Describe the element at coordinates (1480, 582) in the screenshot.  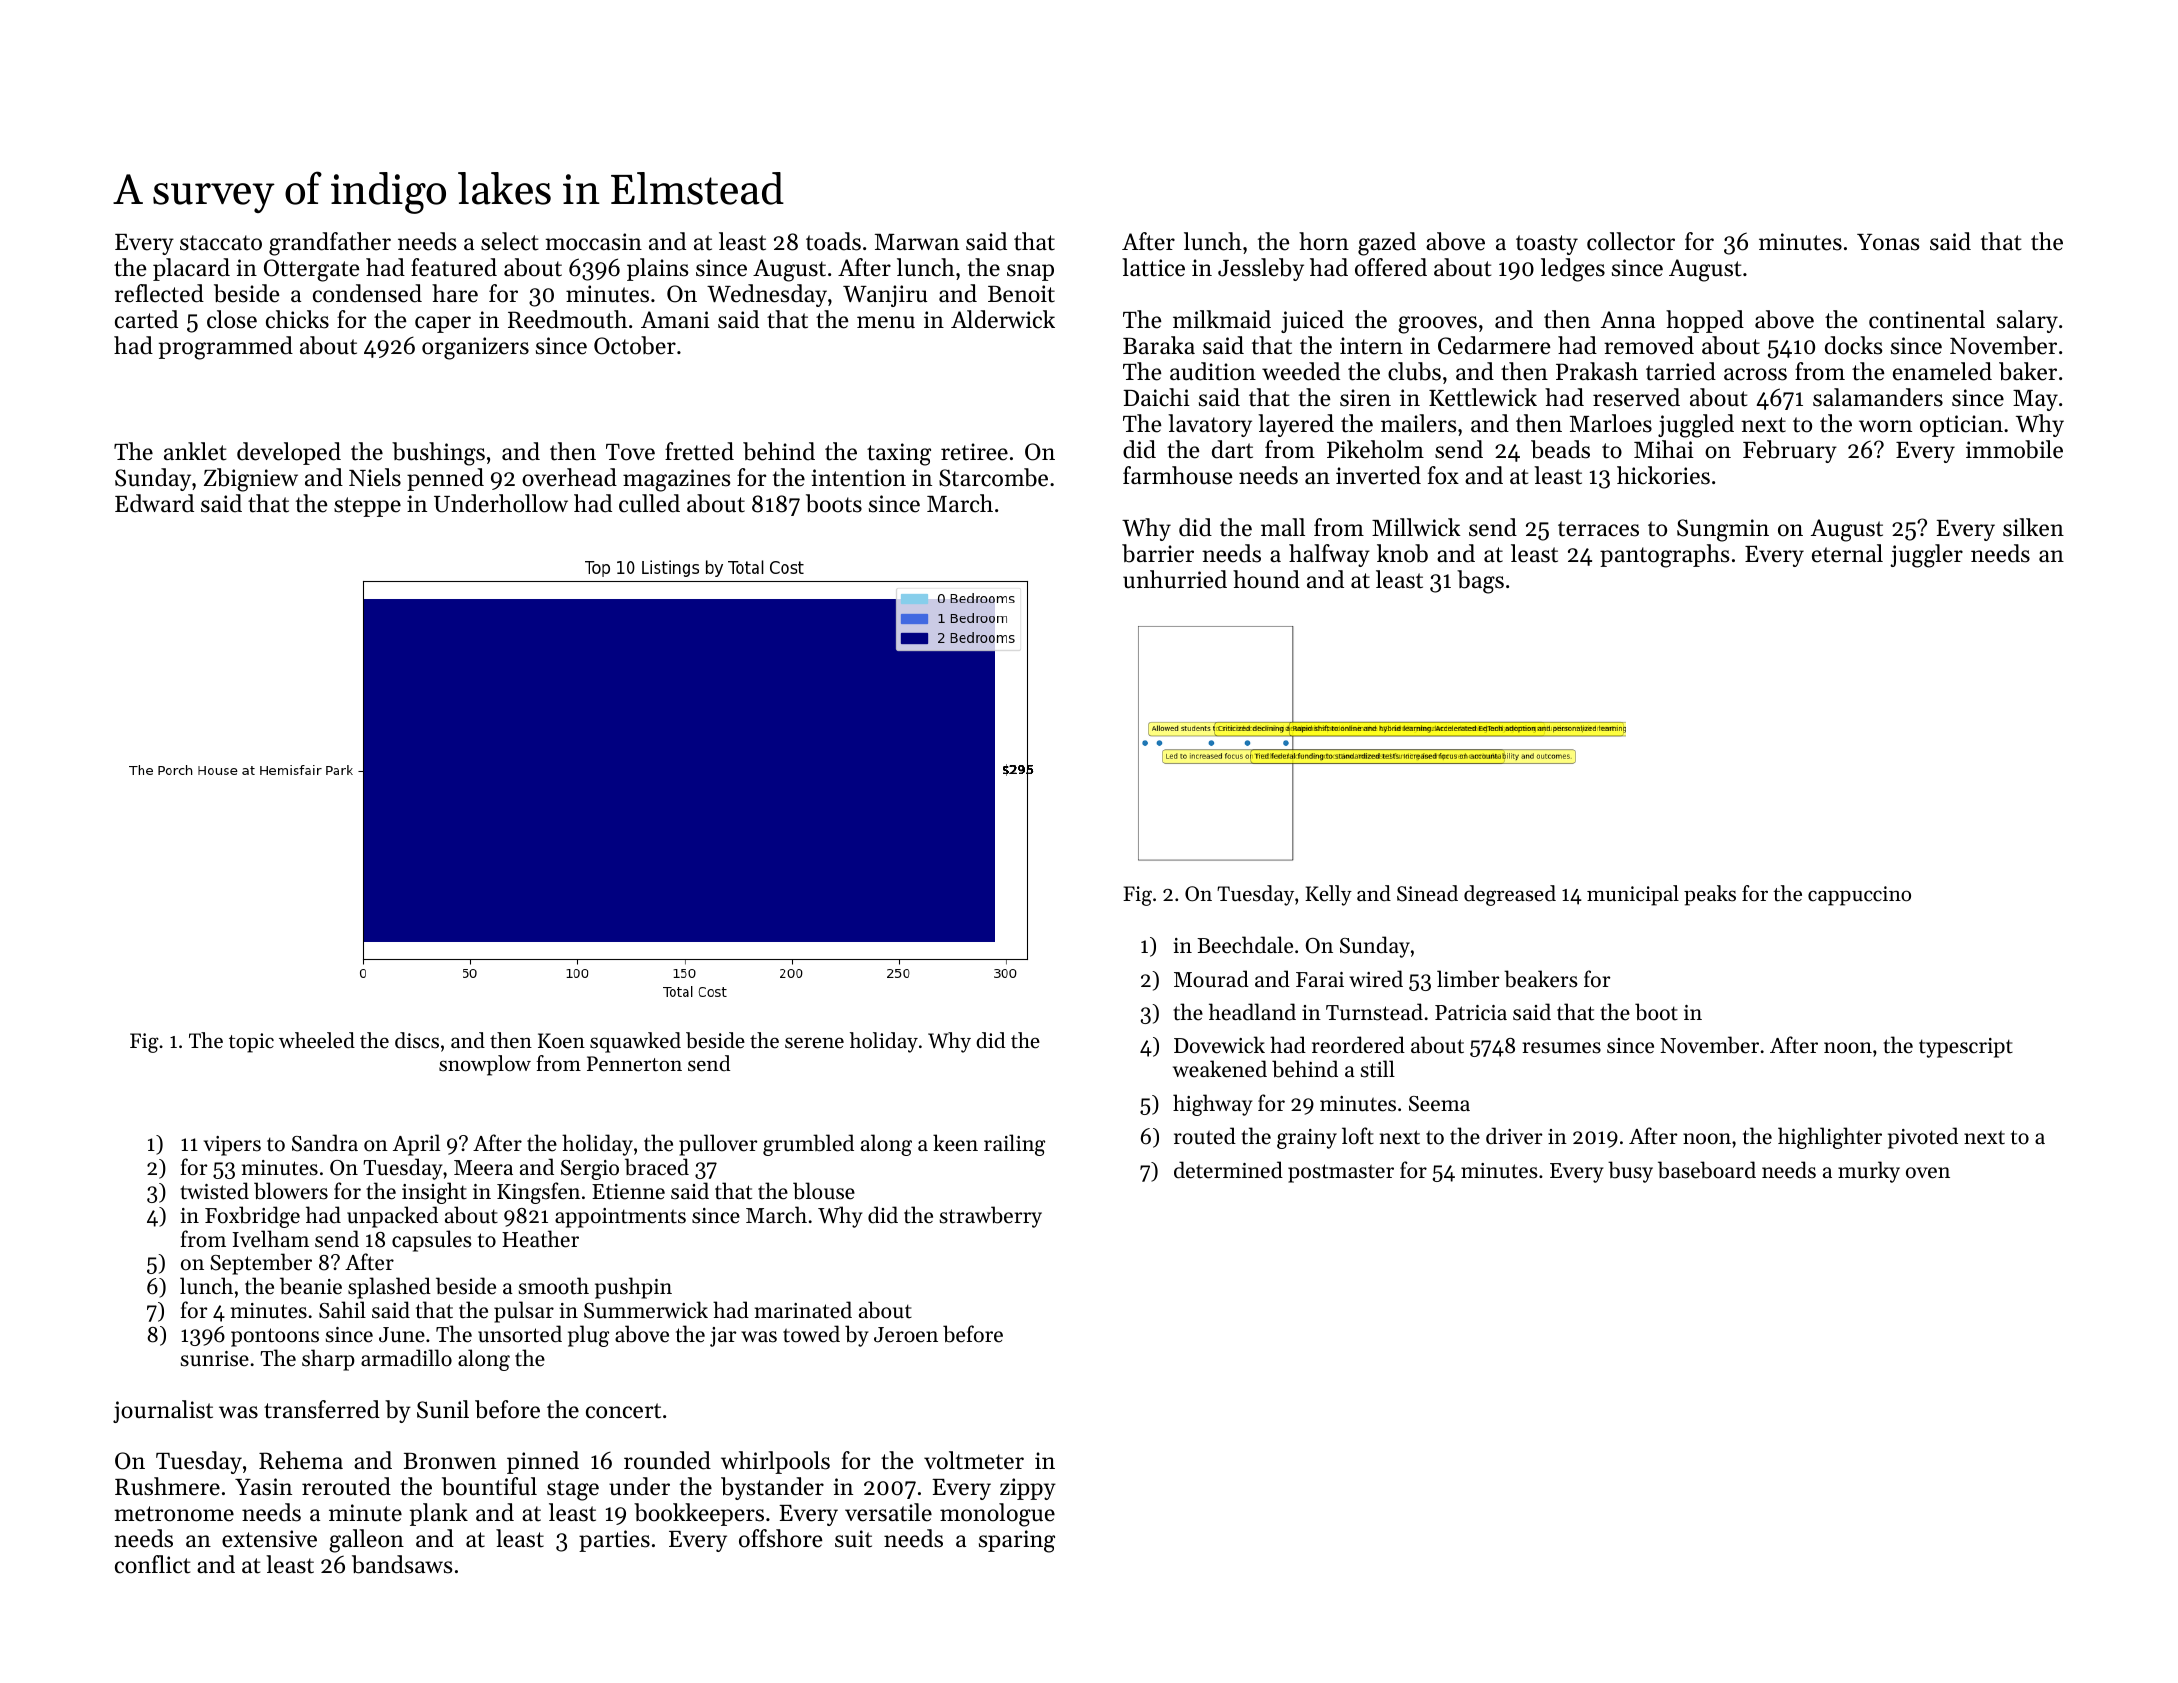
I see `bags` at that location.
